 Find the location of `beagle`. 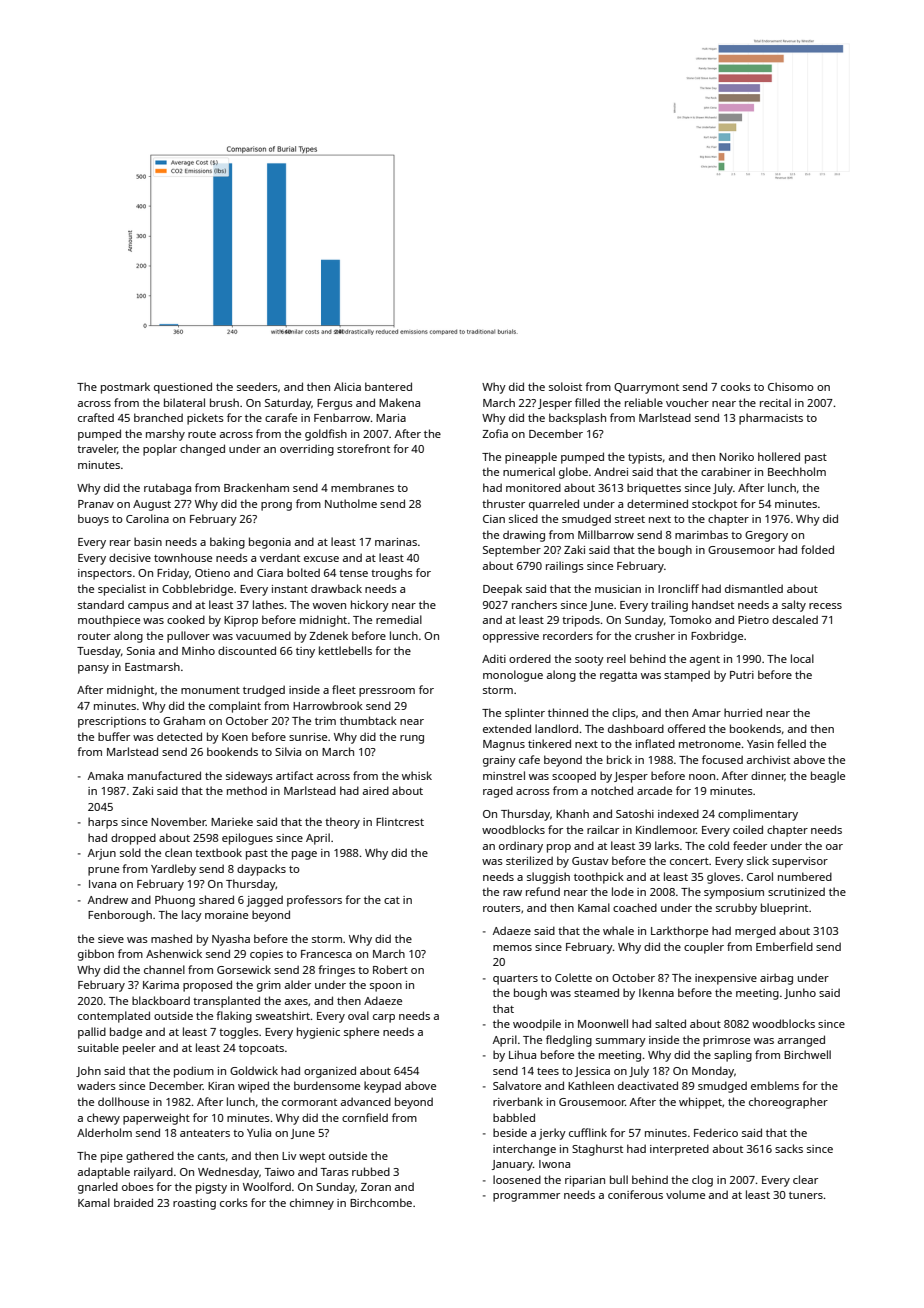

beagle is located at coordinates (828, 777).
